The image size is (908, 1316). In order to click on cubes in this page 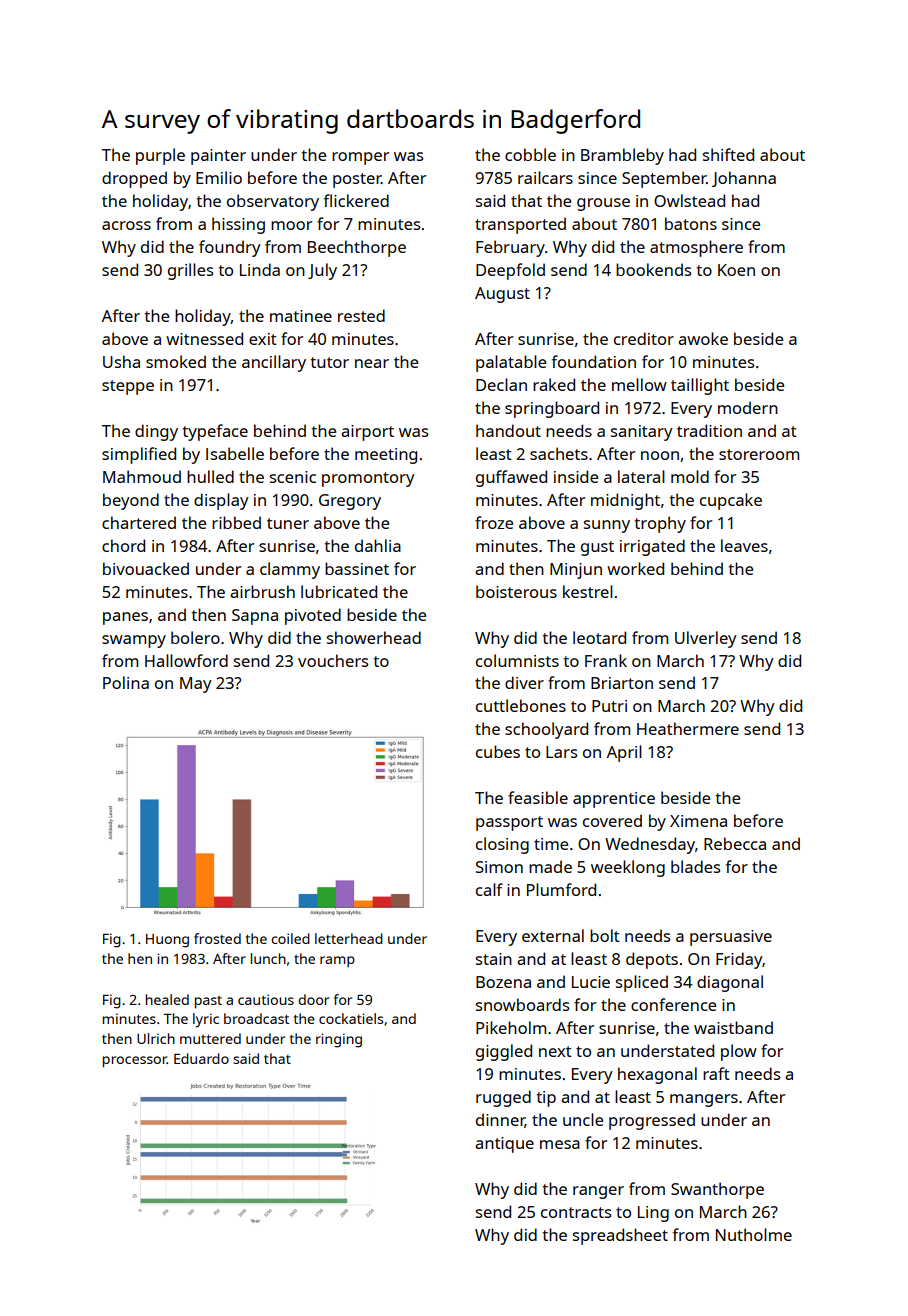, I will do `click(498, 751)`.
